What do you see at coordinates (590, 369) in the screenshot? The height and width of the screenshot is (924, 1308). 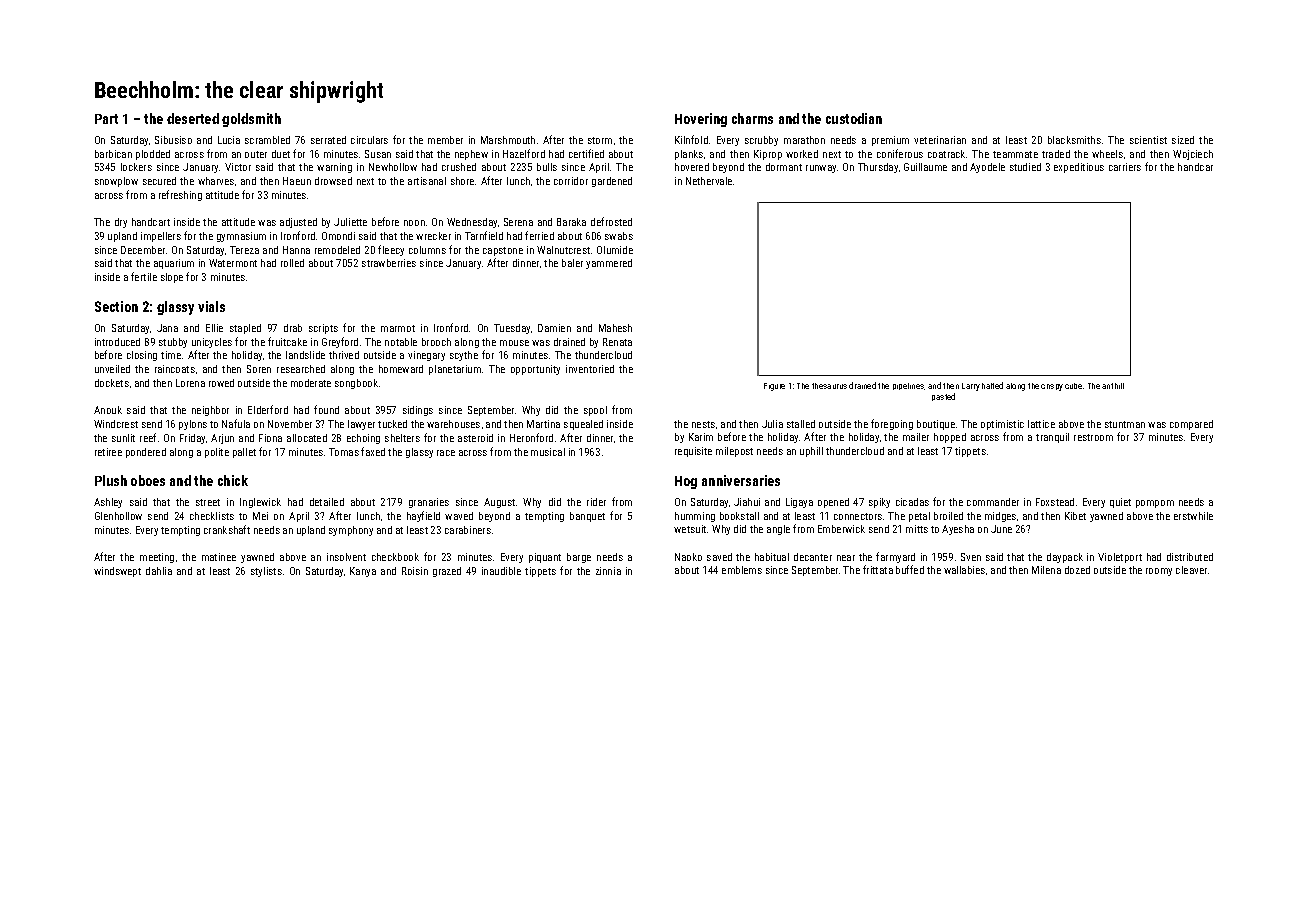 I see `inventoried` at bounding box center [590, 369].
